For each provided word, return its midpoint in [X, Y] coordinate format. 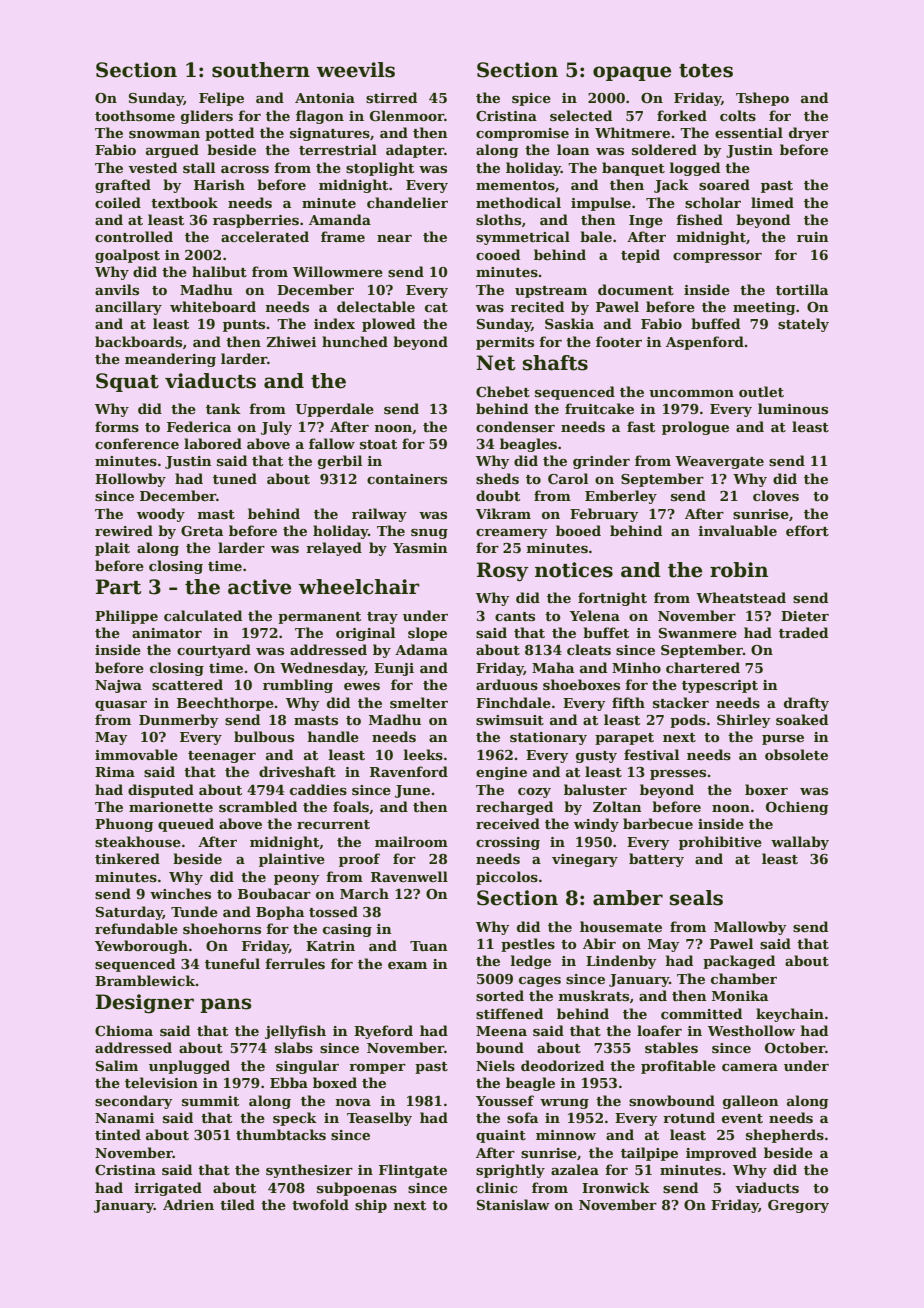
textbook [184, 202]
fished [699, 219]
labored [213, 443]
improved [721, 1154]
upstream [551, 292]
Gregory [798, 1206]
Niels [495, 1065]
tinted [118, 1134]
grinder [601, 462]
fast [641, 426]
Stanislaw [513, 1204]
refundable [136, 928]
